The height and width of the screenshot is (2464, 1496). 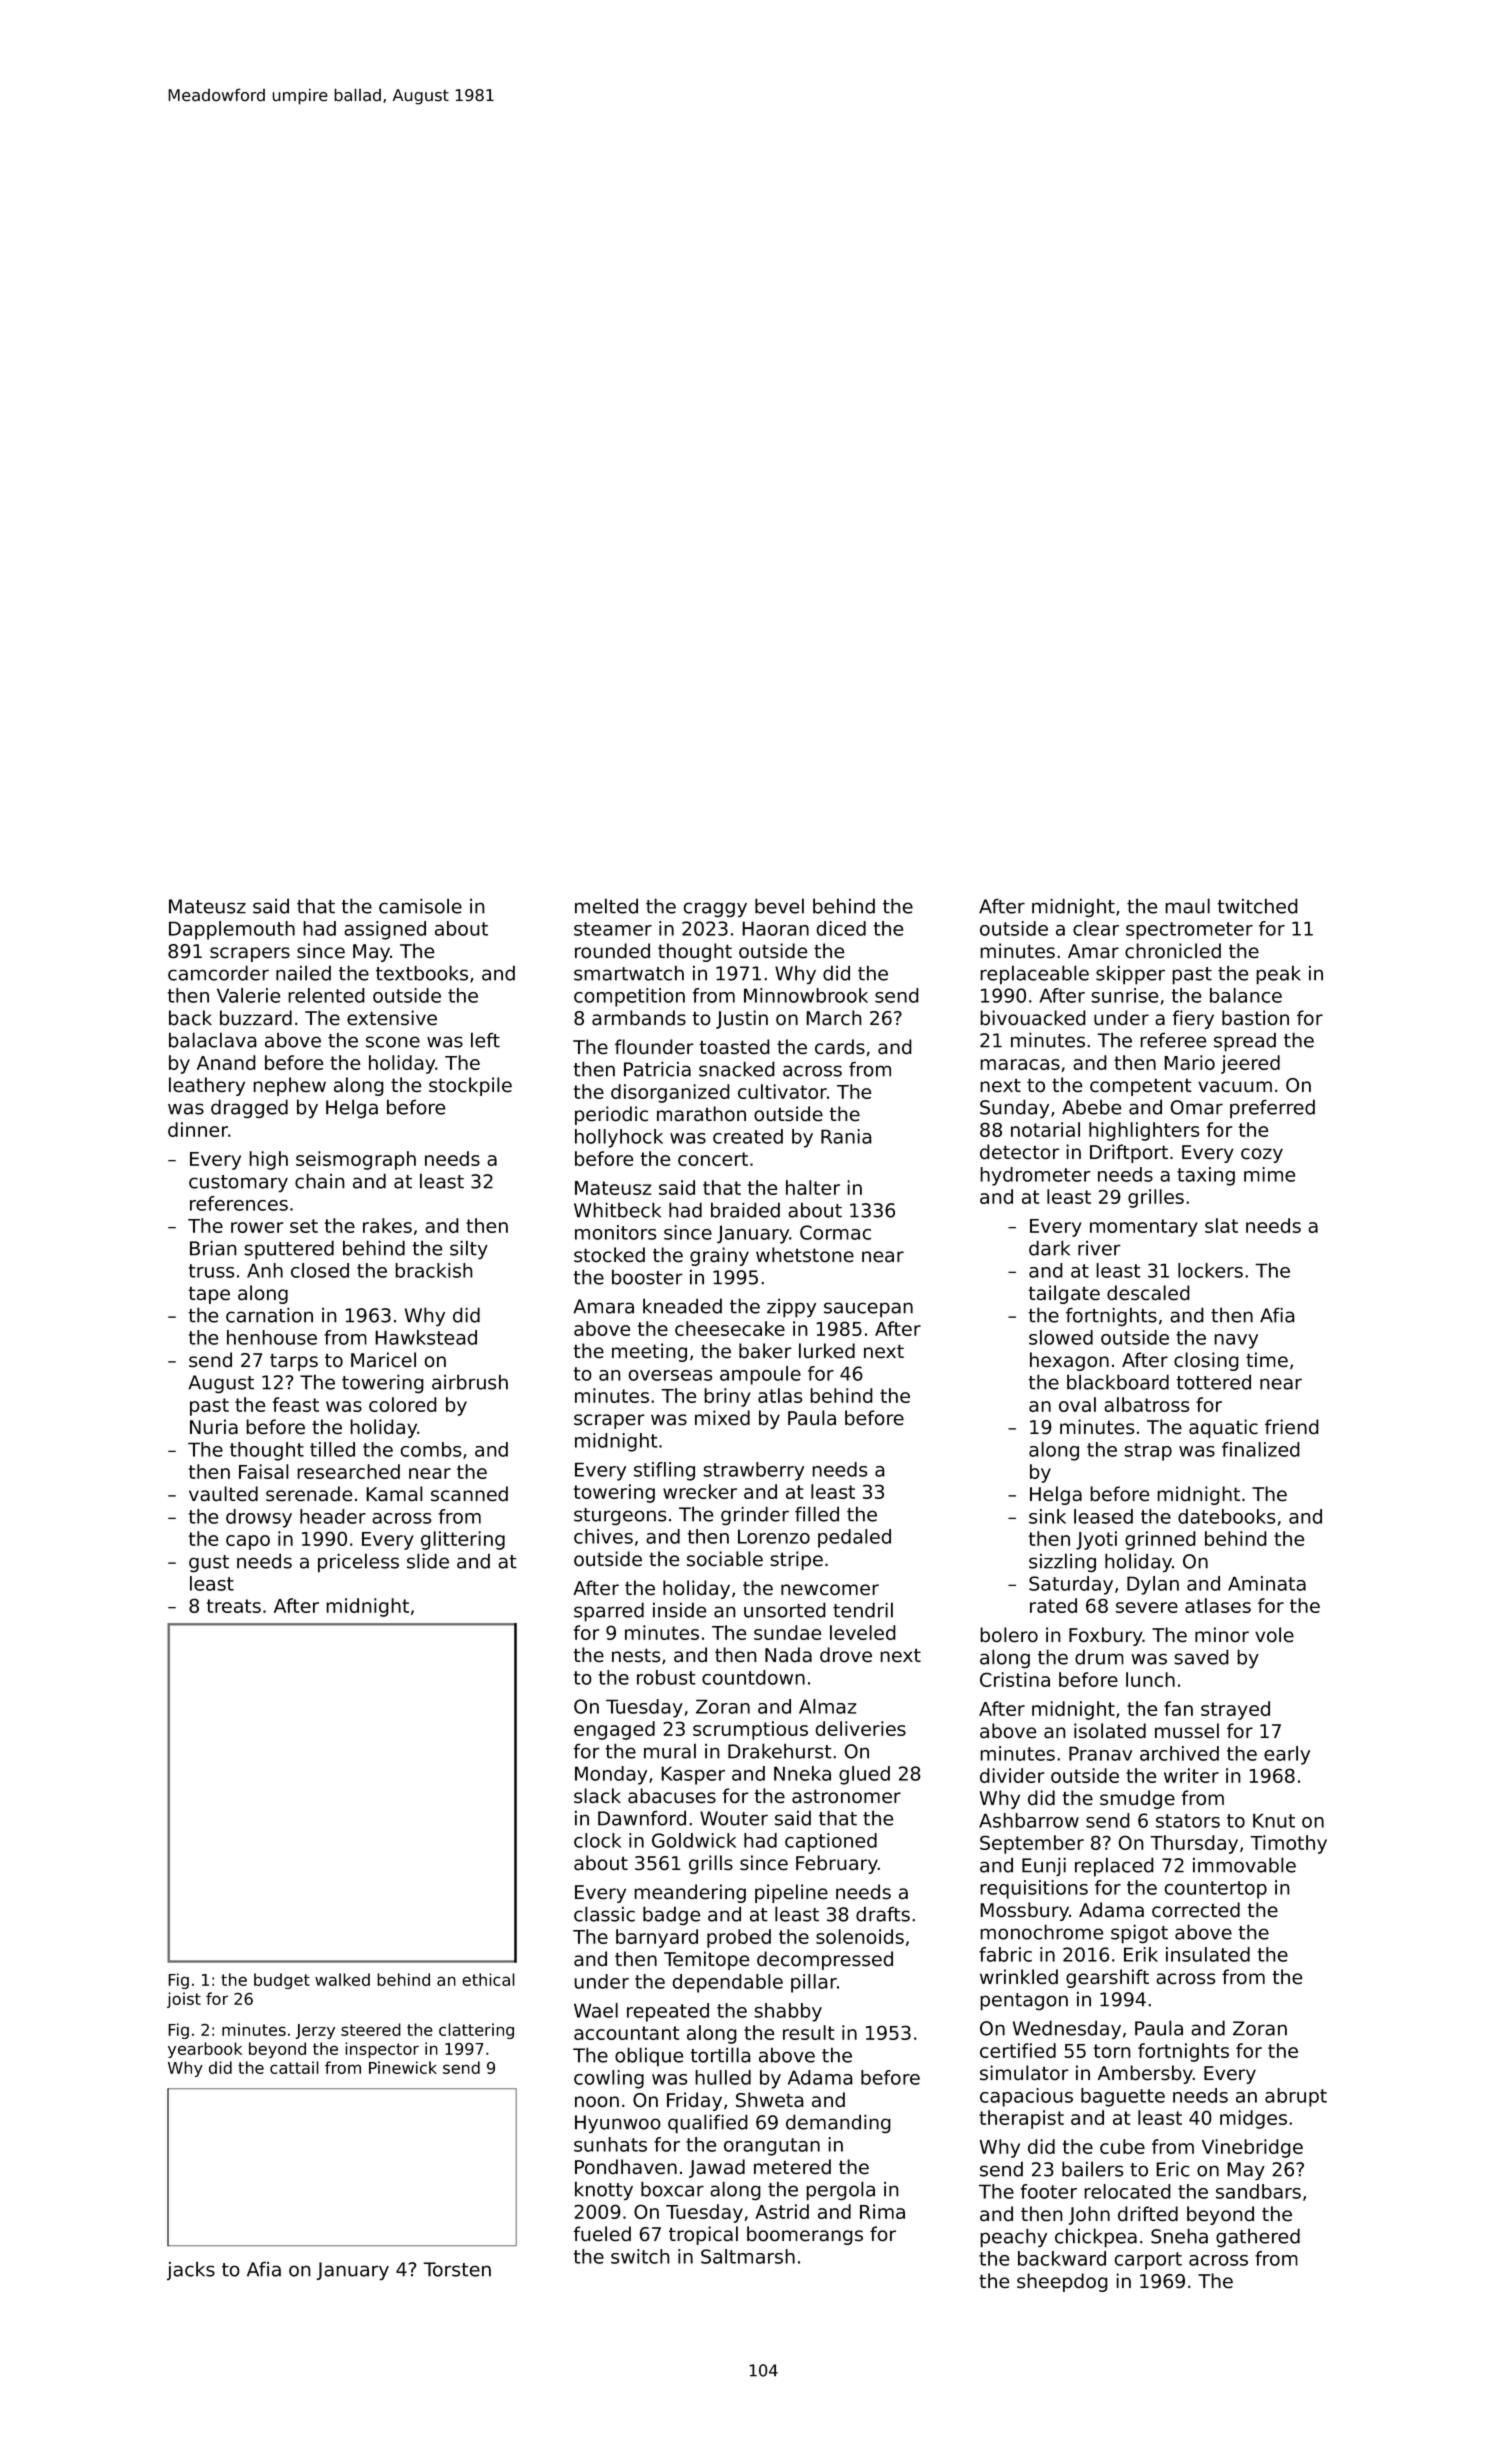 What do you see at coordinates (1201, 1657) in the screenshot?
I see `saved` at bounding box center [1201, 1657].
